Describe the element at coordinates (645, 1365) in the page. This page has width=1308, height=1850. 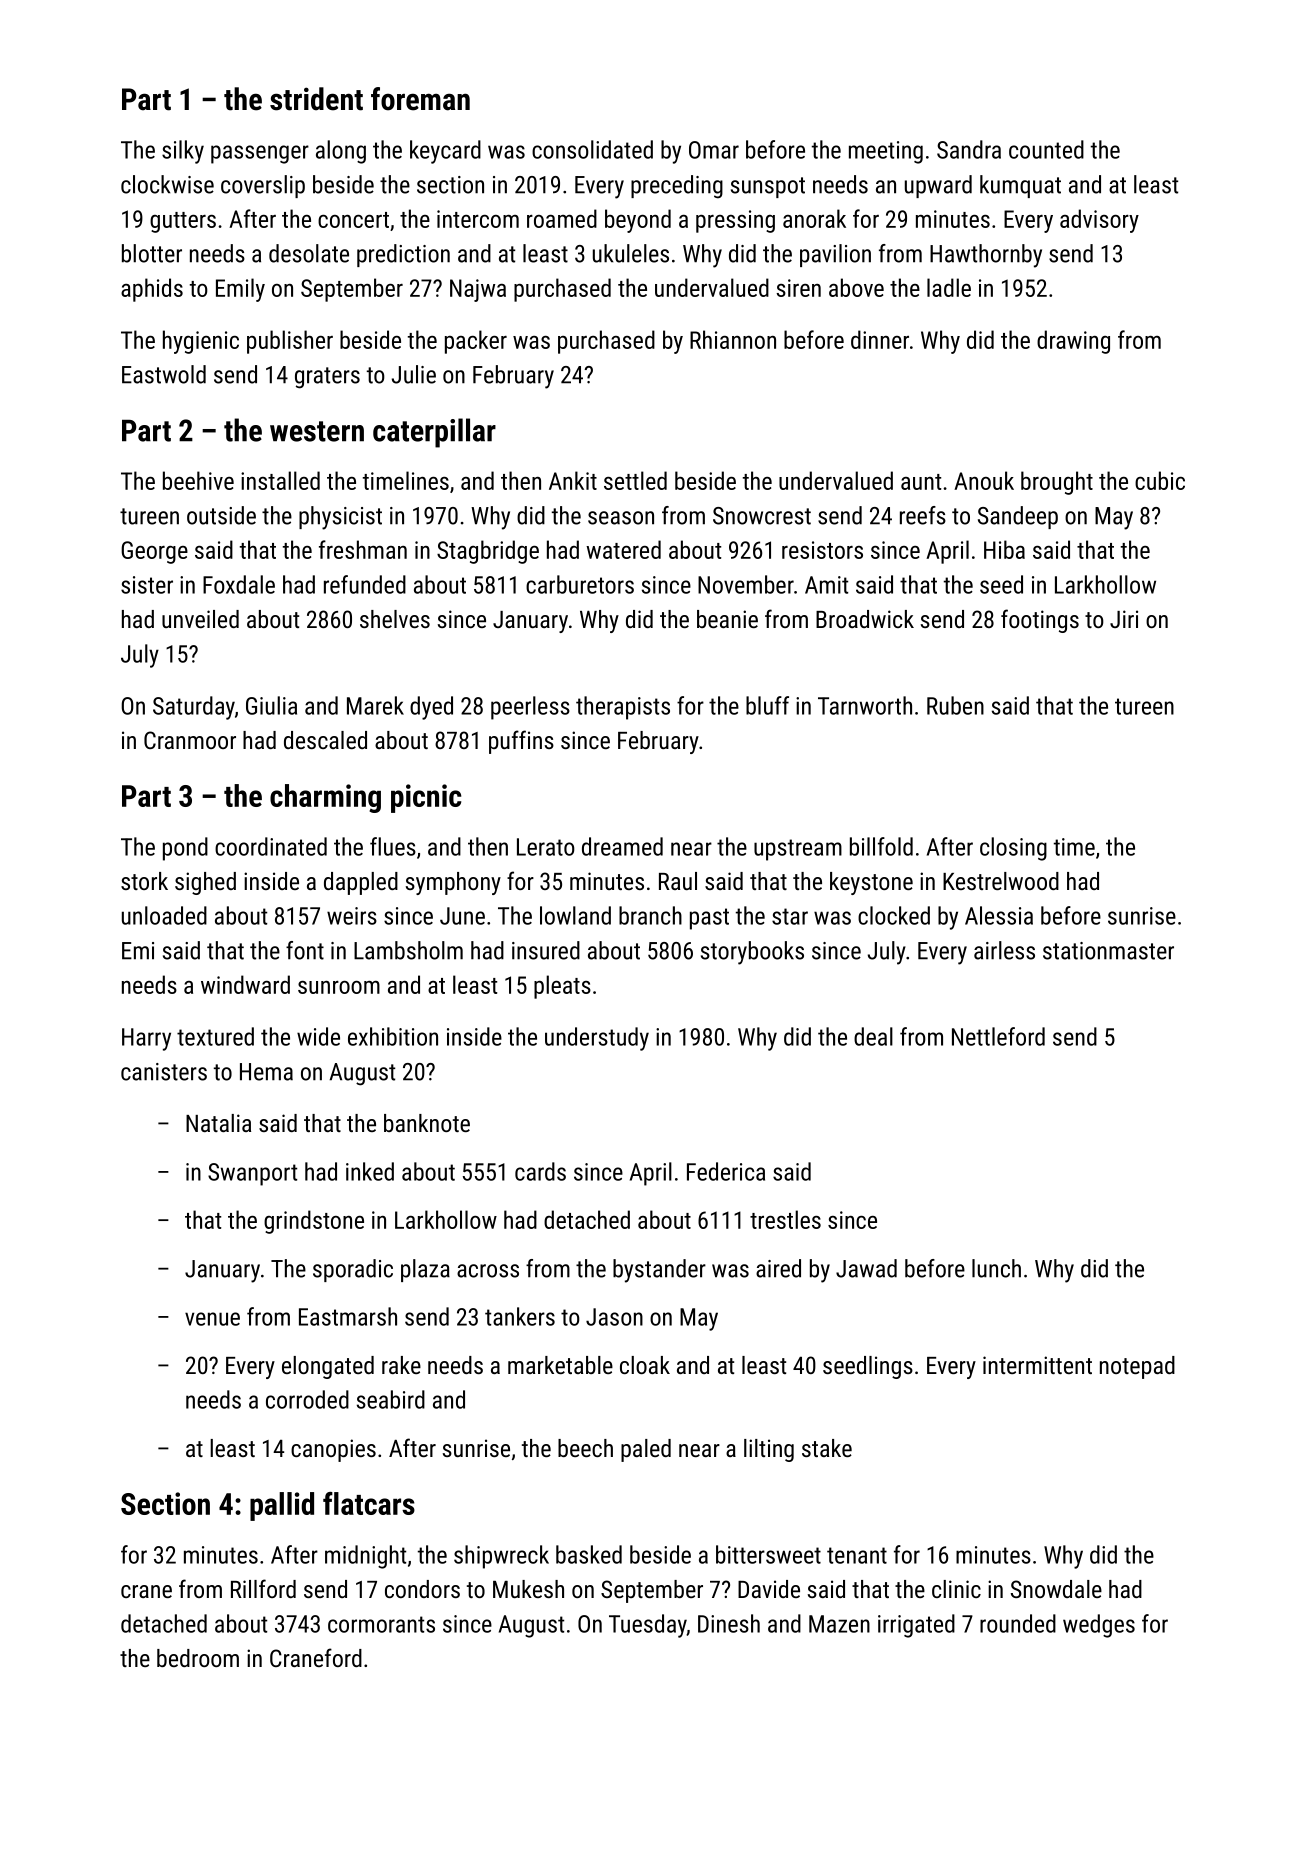
I see `cloak` at that location.
